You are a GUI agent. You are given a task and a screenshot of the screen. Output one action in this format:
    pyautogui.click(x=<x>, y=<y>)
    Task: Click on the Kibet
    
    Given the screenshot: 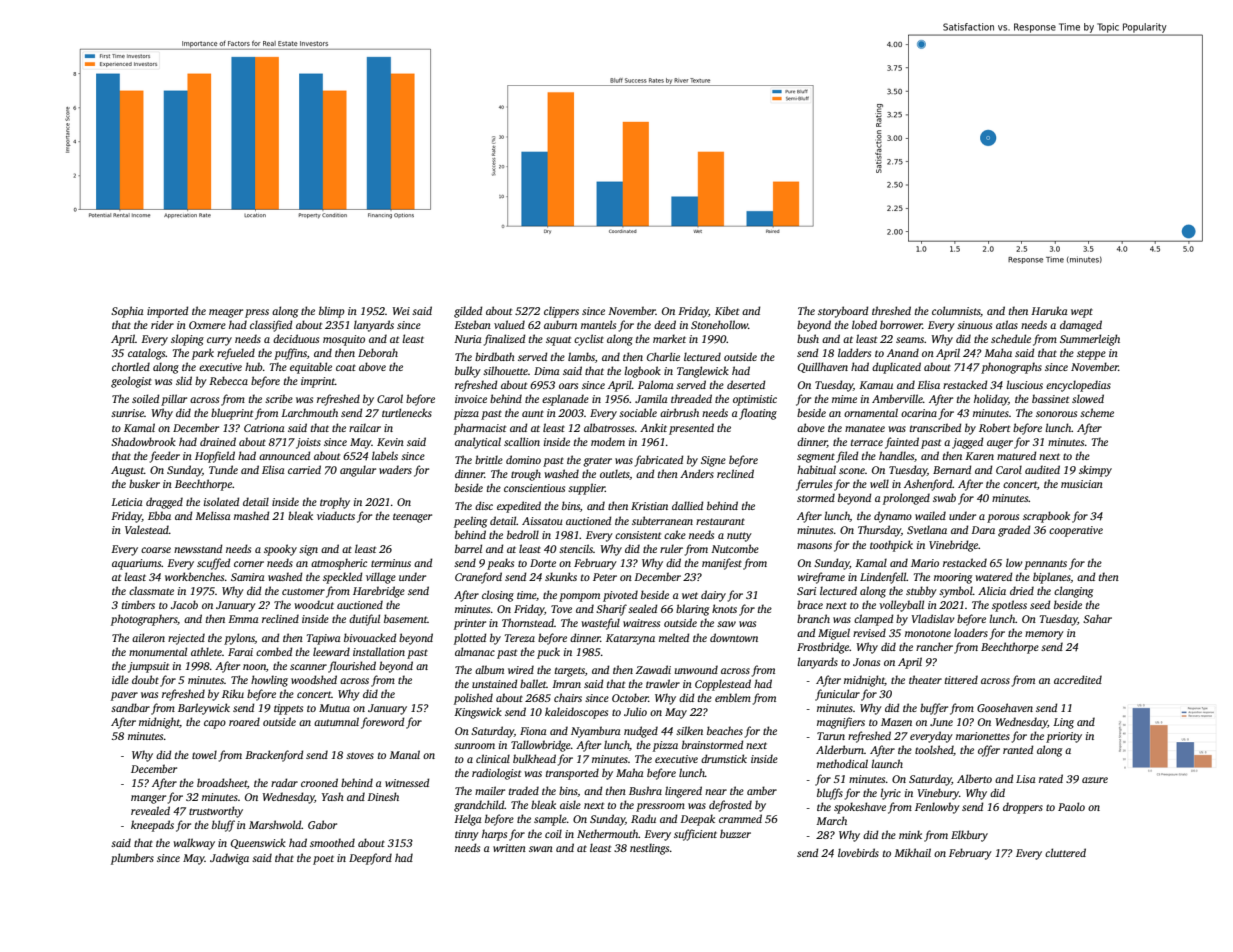 What is the action you would take?
    pyautogui.click(x=727, y=310)
